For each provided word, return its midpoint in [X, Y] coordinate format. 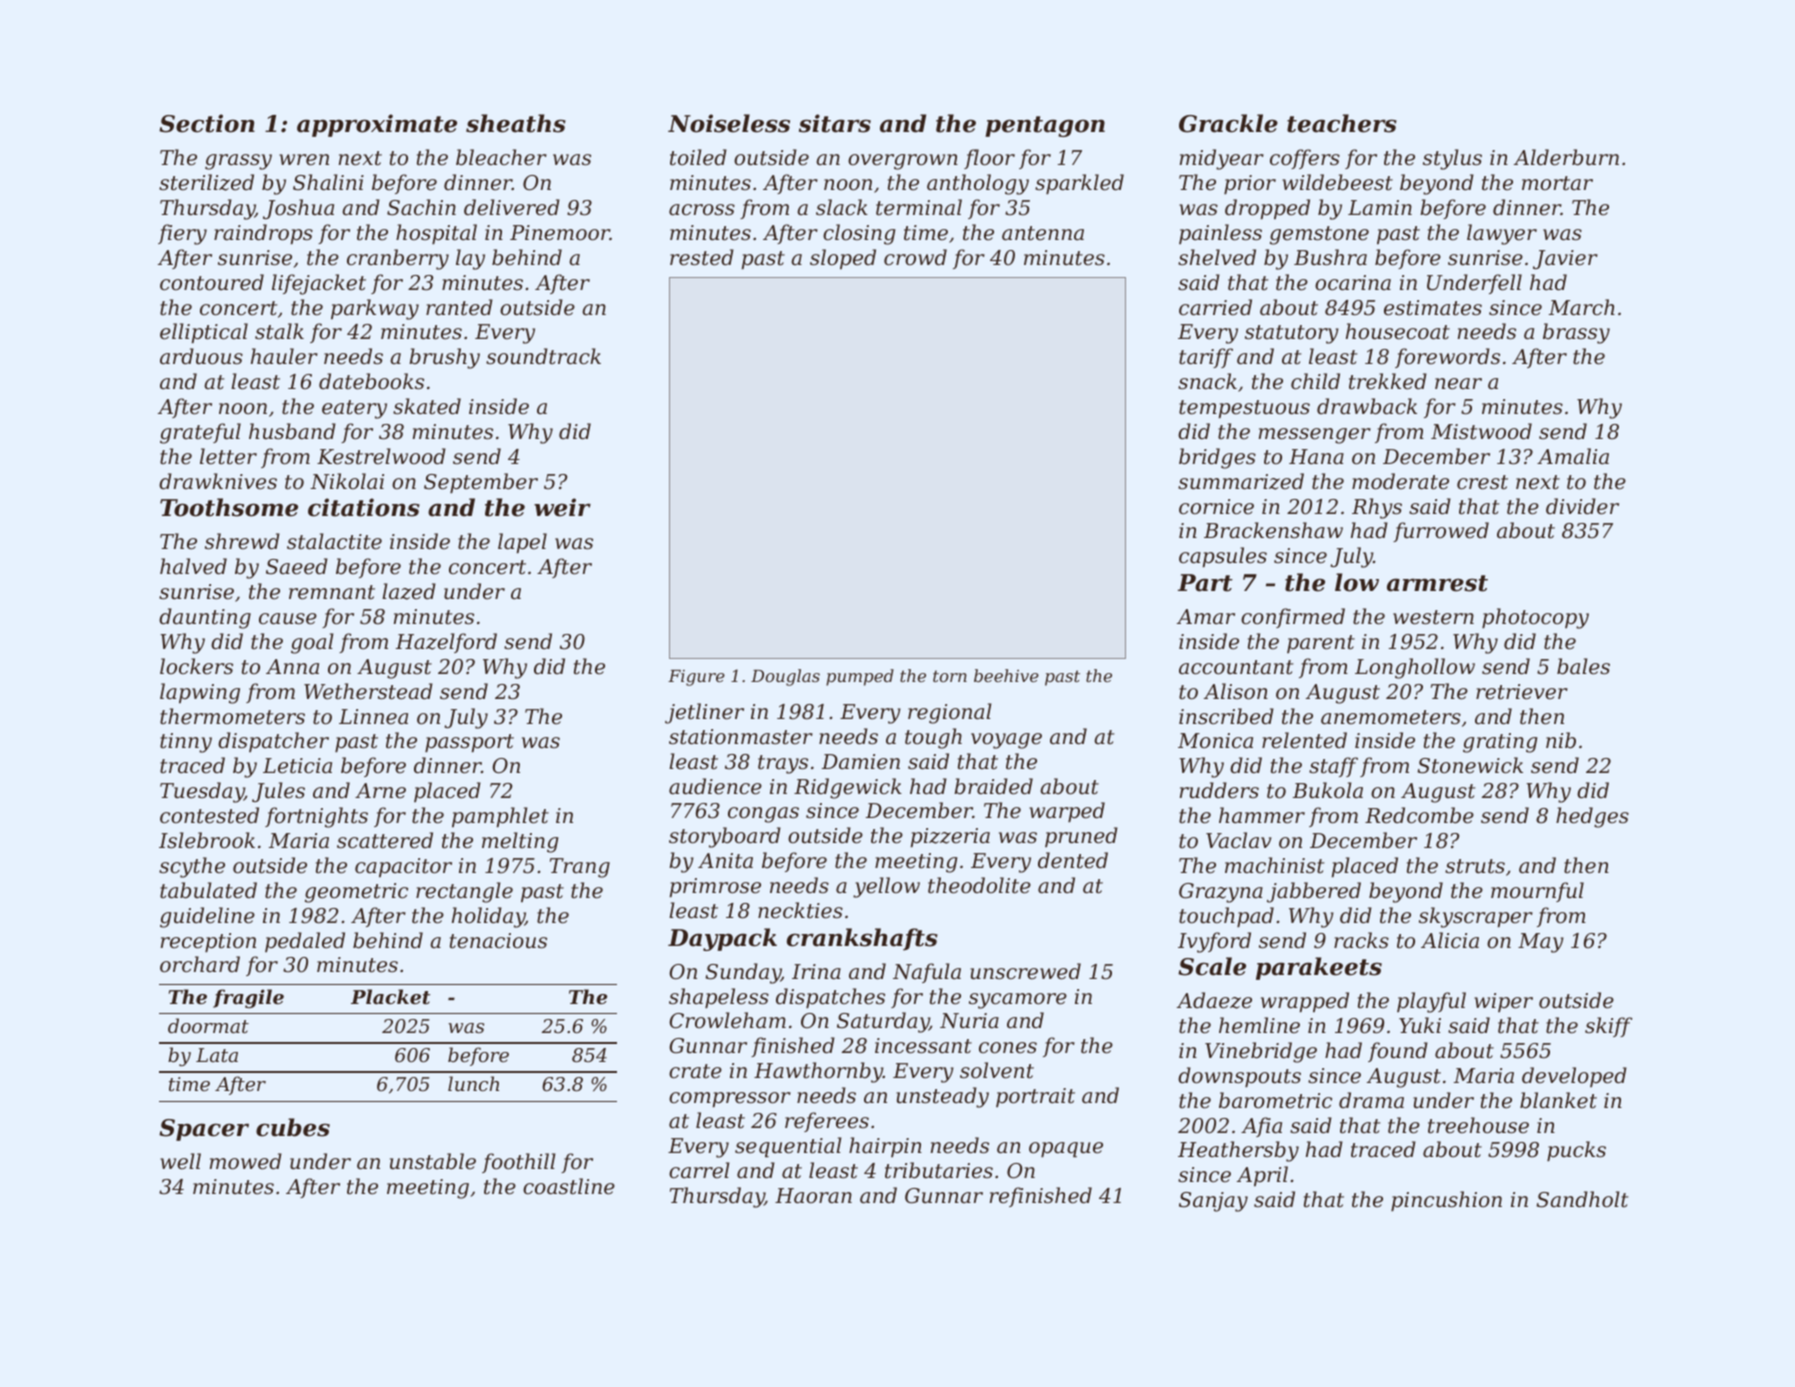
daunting [205, 618]
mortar [1557, 183]
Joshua [298, 209]
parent [1321, 644]
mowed [246, 1161]
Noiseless [729, 123]
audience [715, 786]
